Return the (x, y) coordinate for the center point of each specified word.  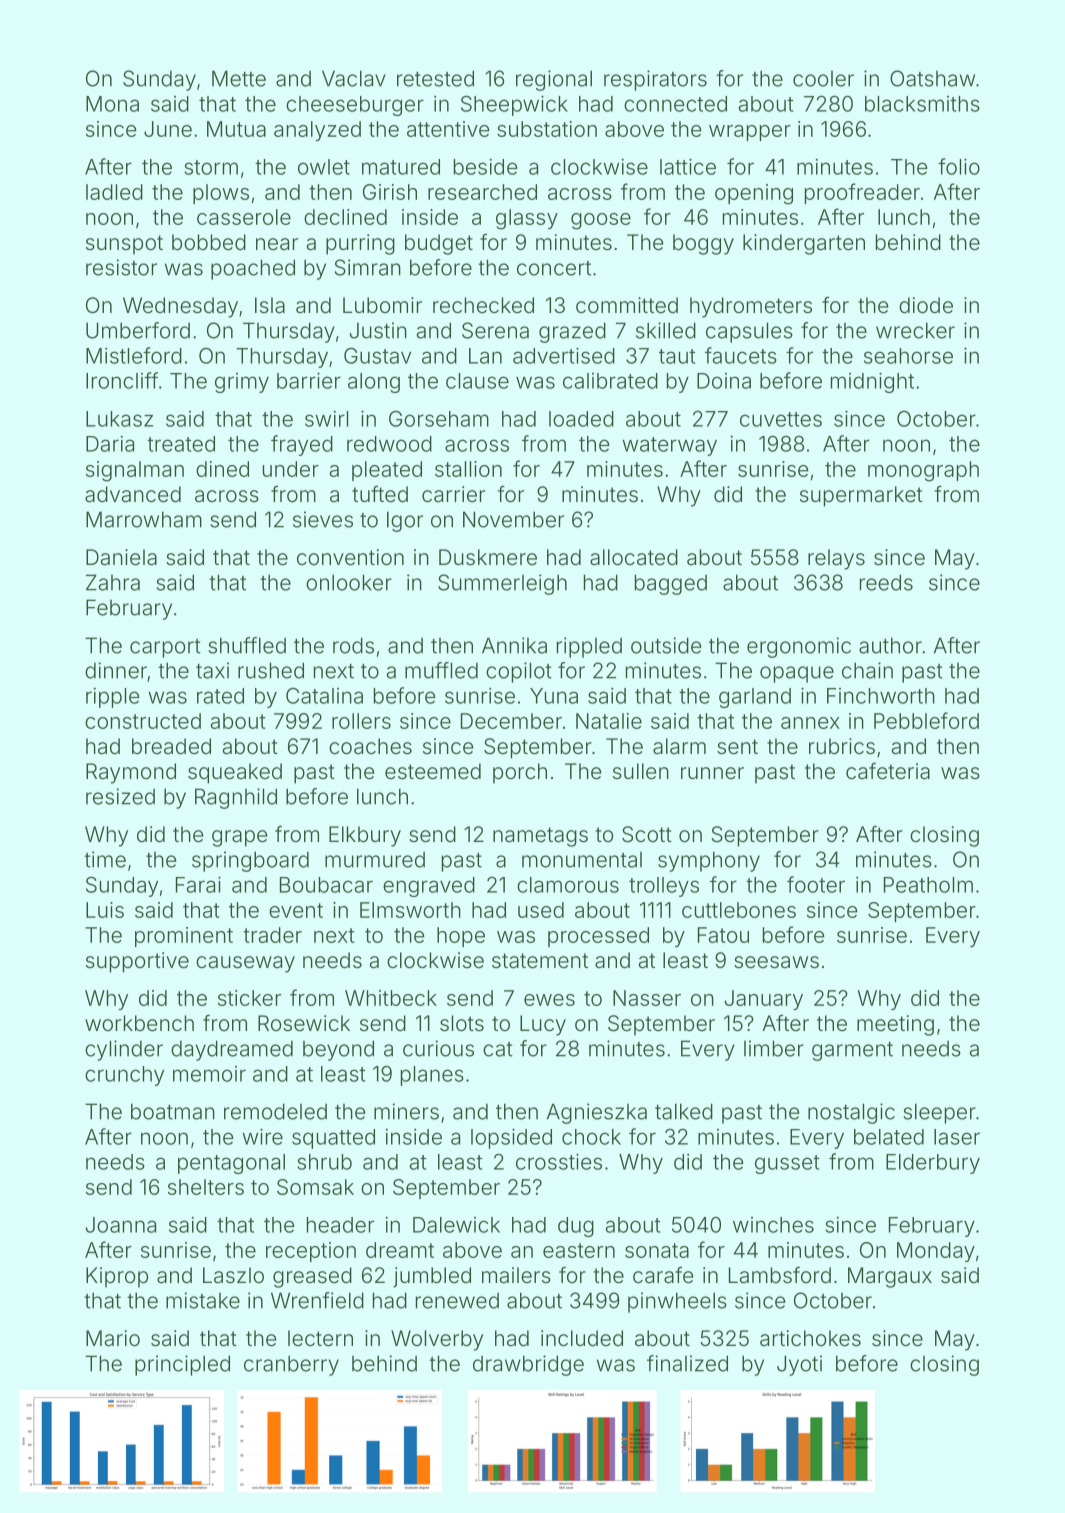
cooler (823, 79)
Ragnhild (236, 798)
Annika (514, 645)
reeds (886, 582)
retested (435, 78)
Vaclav (354, 78)
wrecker (915, 330)
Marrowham (144, 519)
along (374, 383)
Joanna (121, 1225)
